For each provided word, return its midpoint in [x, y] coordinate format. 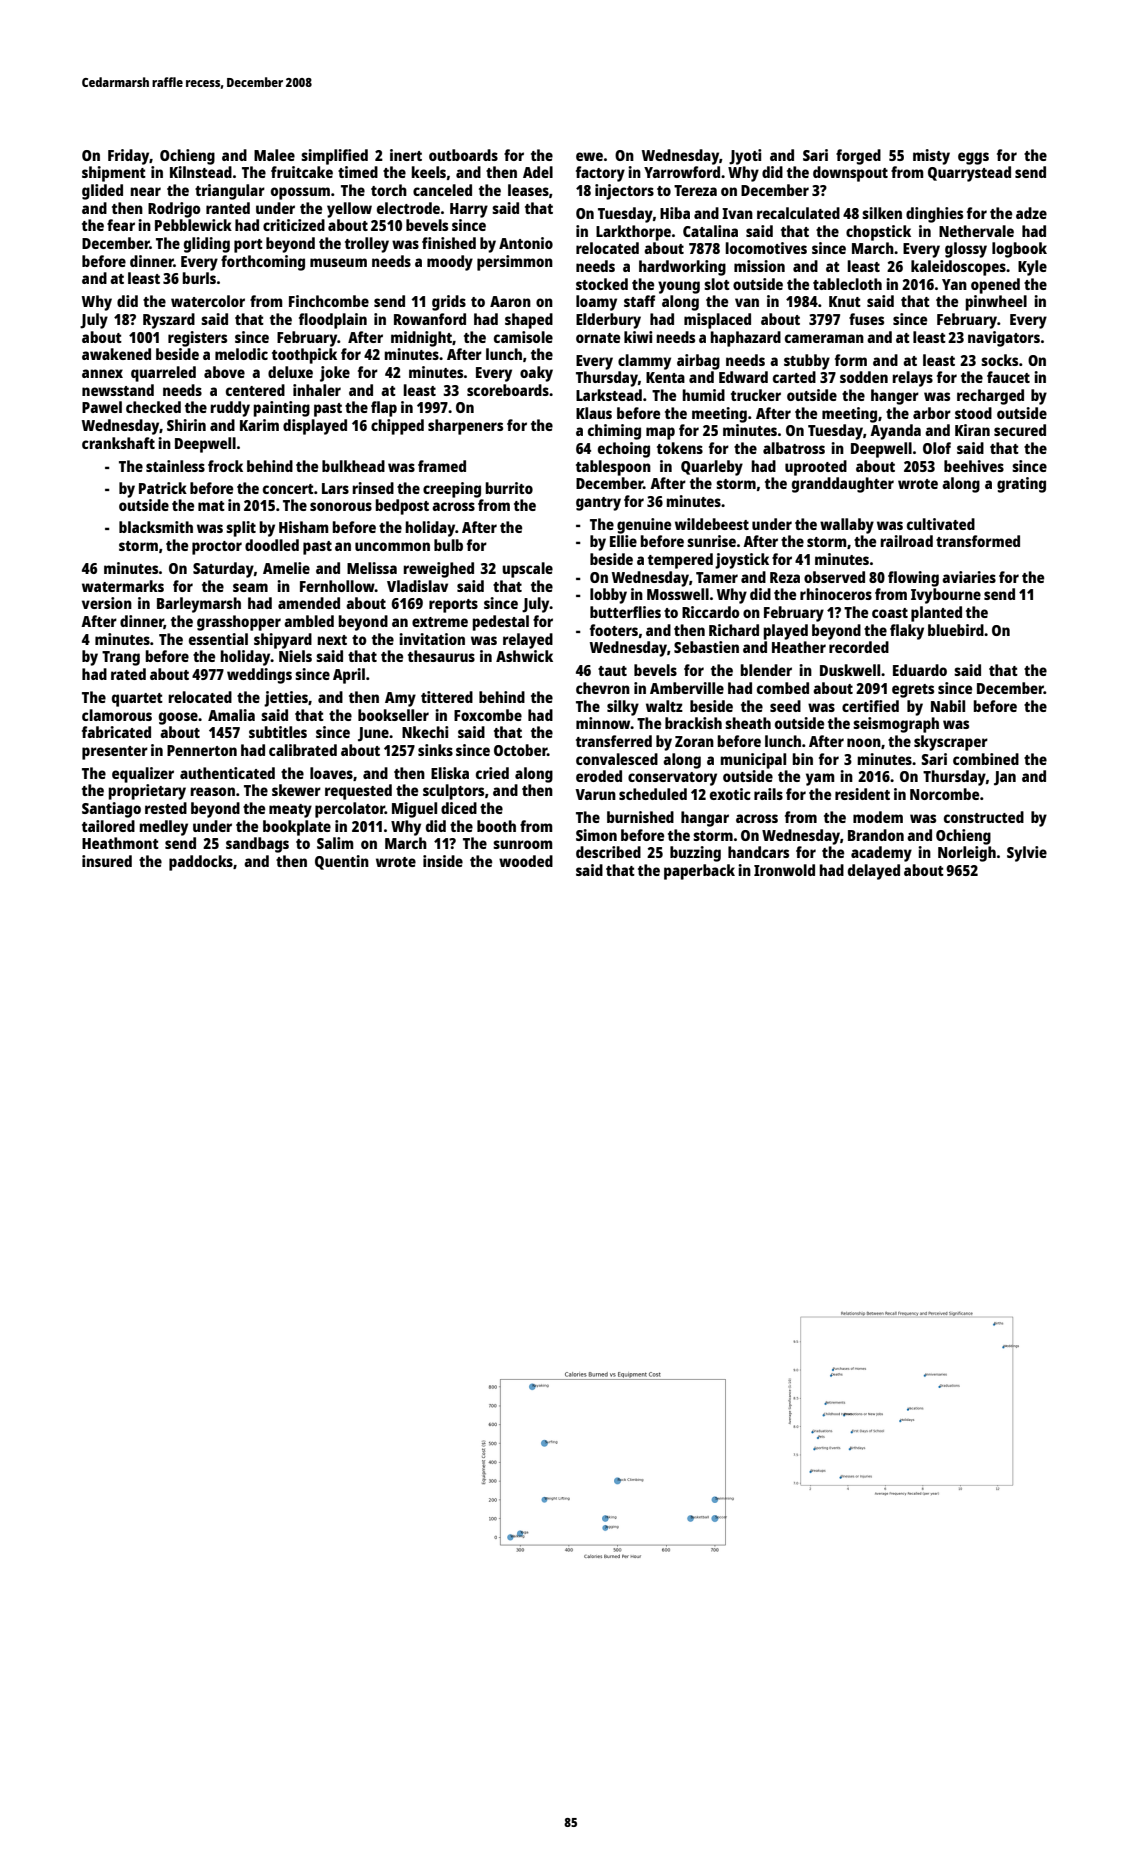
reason [212, 791]
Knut [845, 301]
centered [255, 390]
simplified [334, 157]
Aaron [510, 301]
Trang [121, 658]
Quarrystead [969, 174]
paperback [699, 872]
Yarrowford [682, 172]
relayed [528, 641]
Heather [799, 647]
